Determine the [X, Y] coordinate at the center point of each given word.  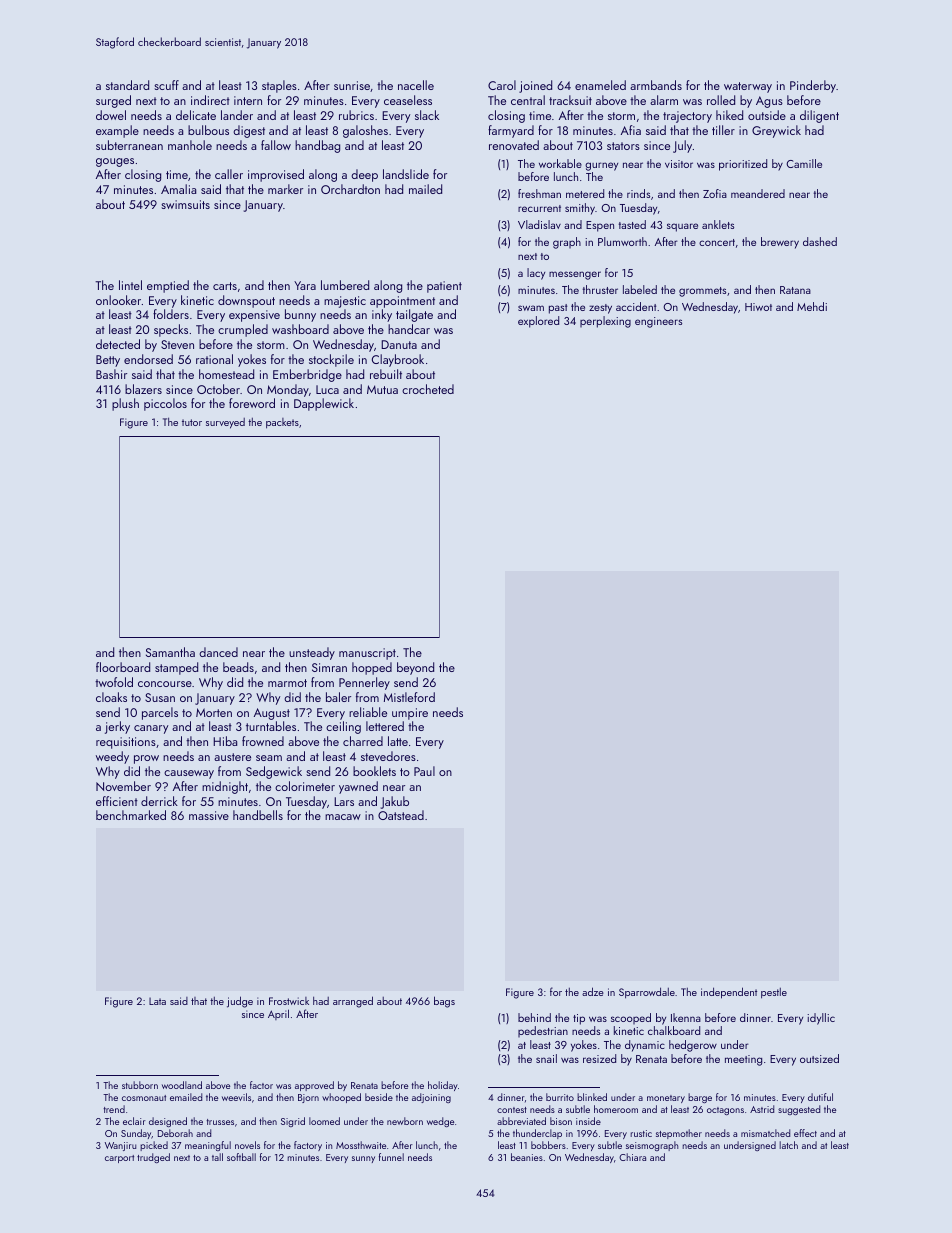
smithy [580, 209]
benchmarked [131, 815]
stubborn [140, 1085]
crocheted [428, 389]
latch [788, 1145]
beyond [415, 668]
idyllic [821, 1019]
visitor [679, 164]
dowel [111, 115]
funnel [391, 1157]
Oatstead [401, 815]
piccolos [165, 404]
